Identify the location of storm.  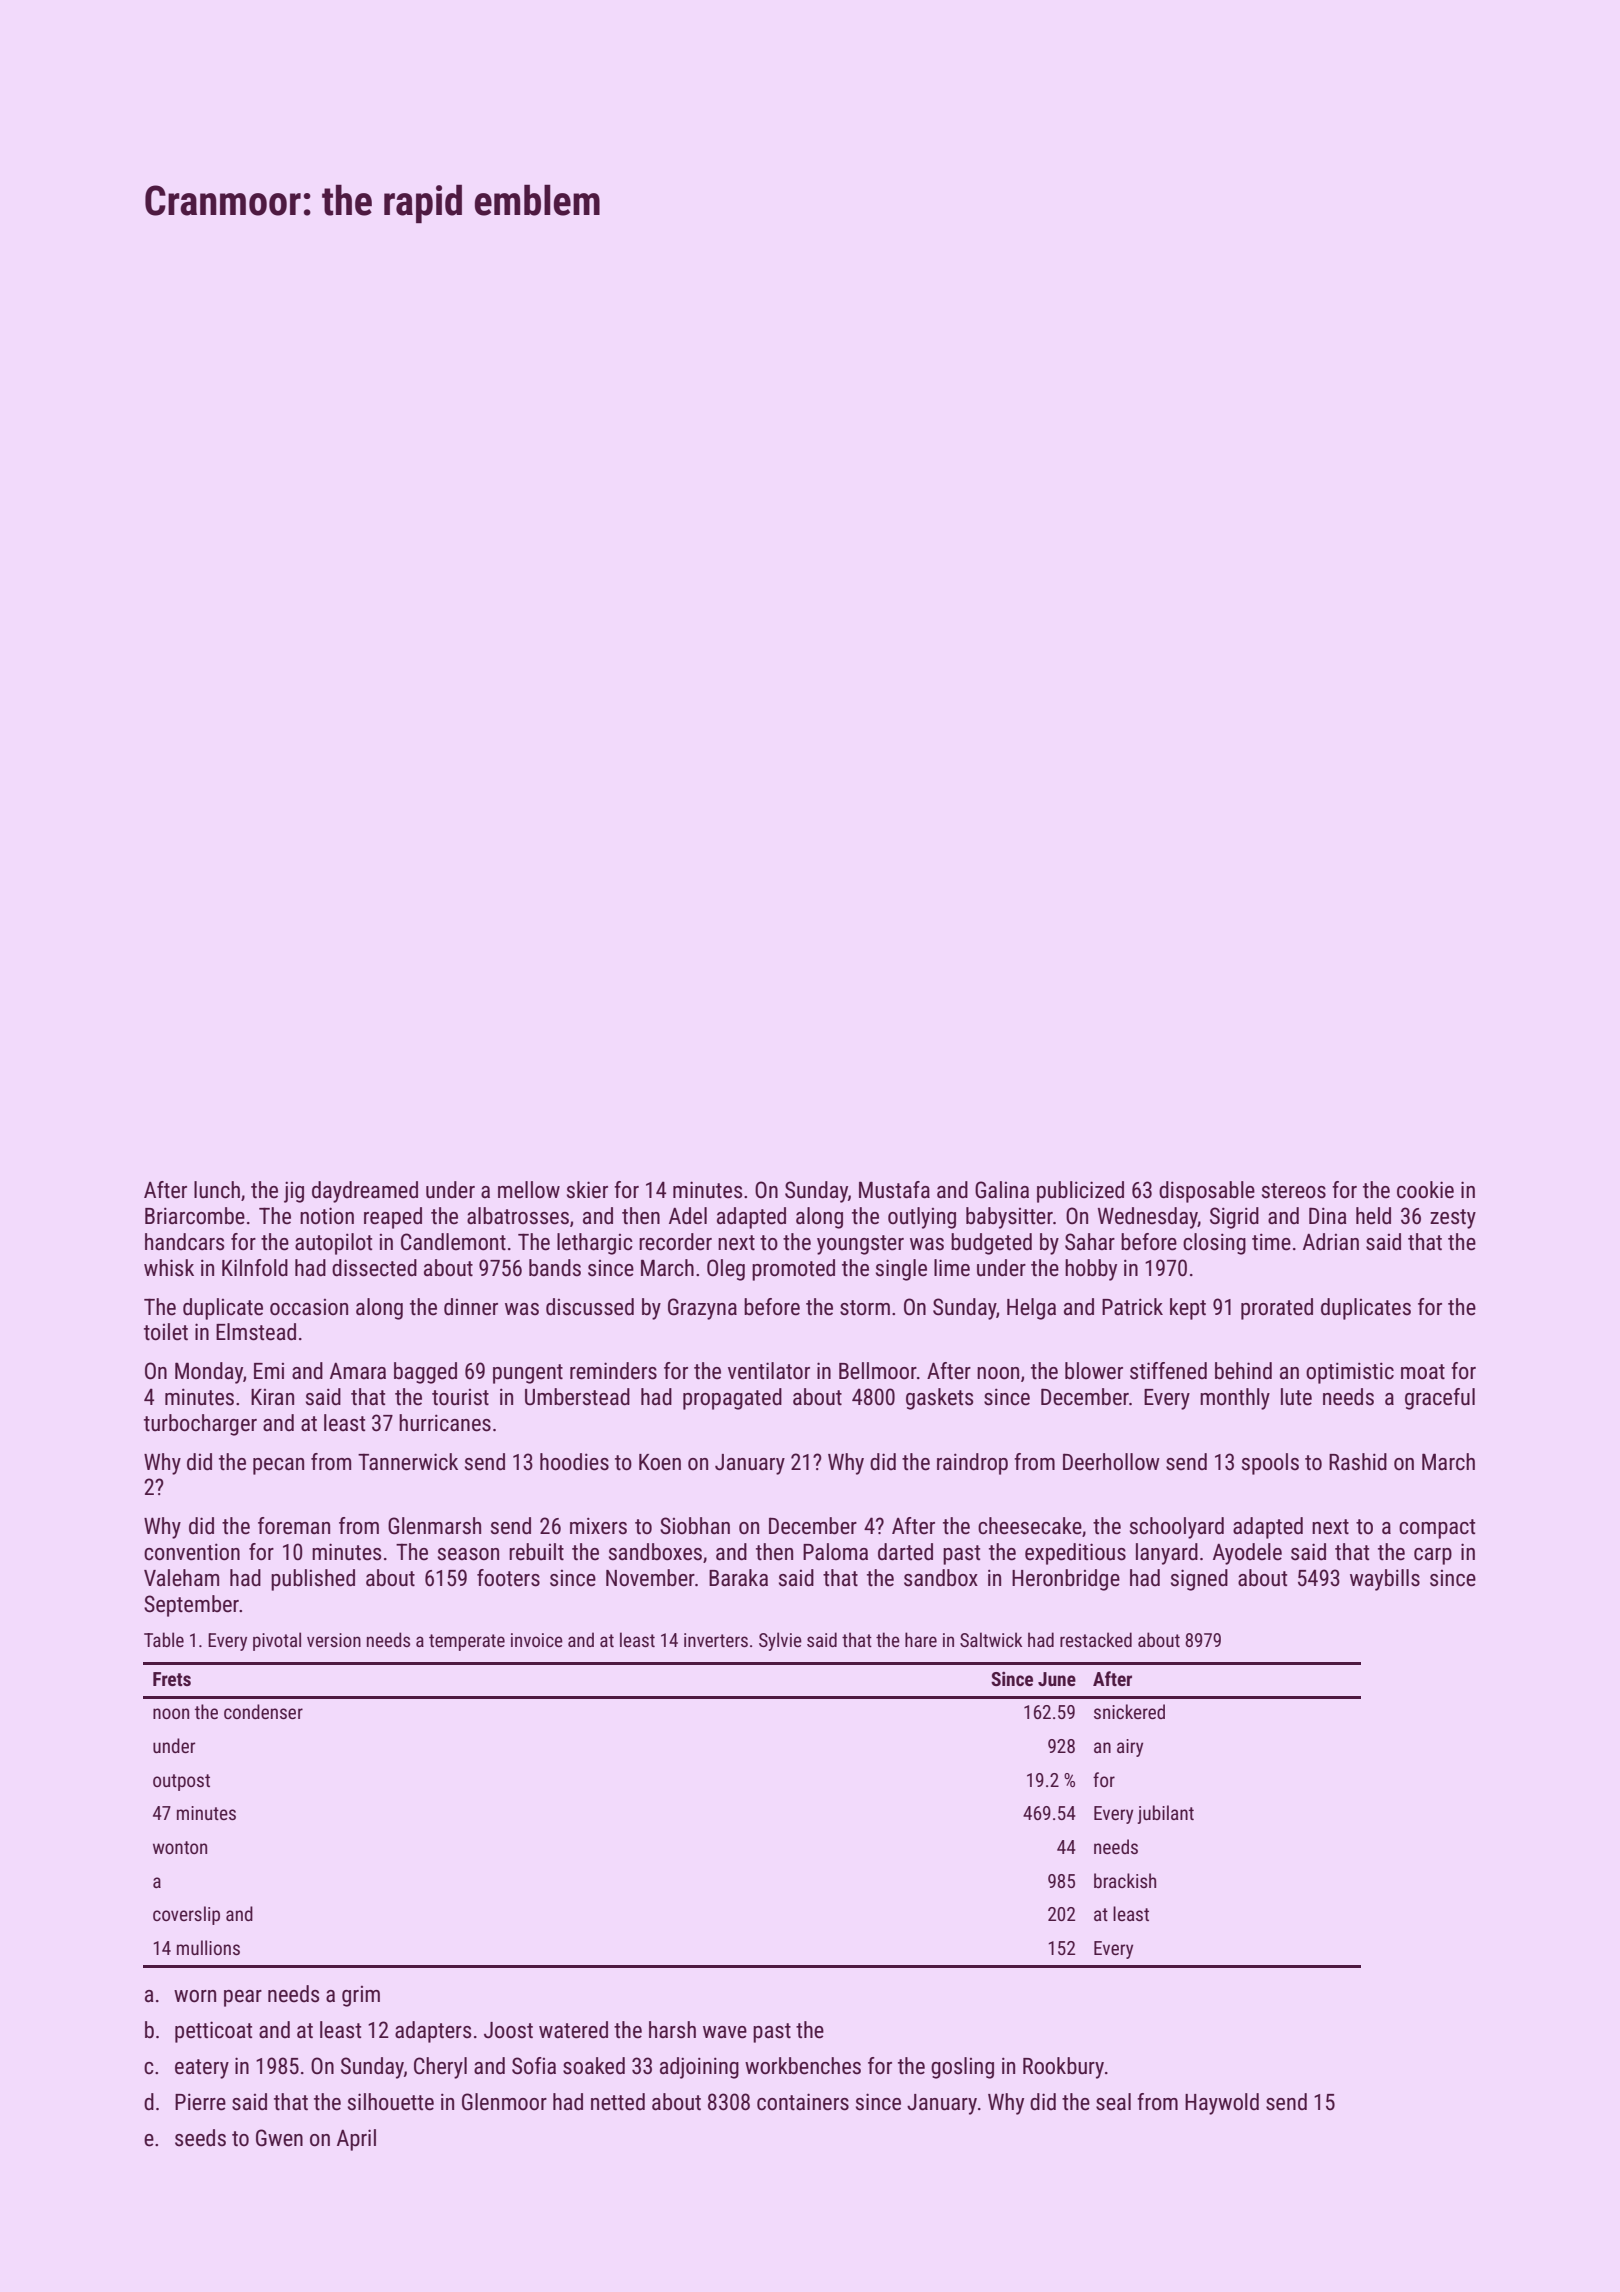
(865, 1308).
